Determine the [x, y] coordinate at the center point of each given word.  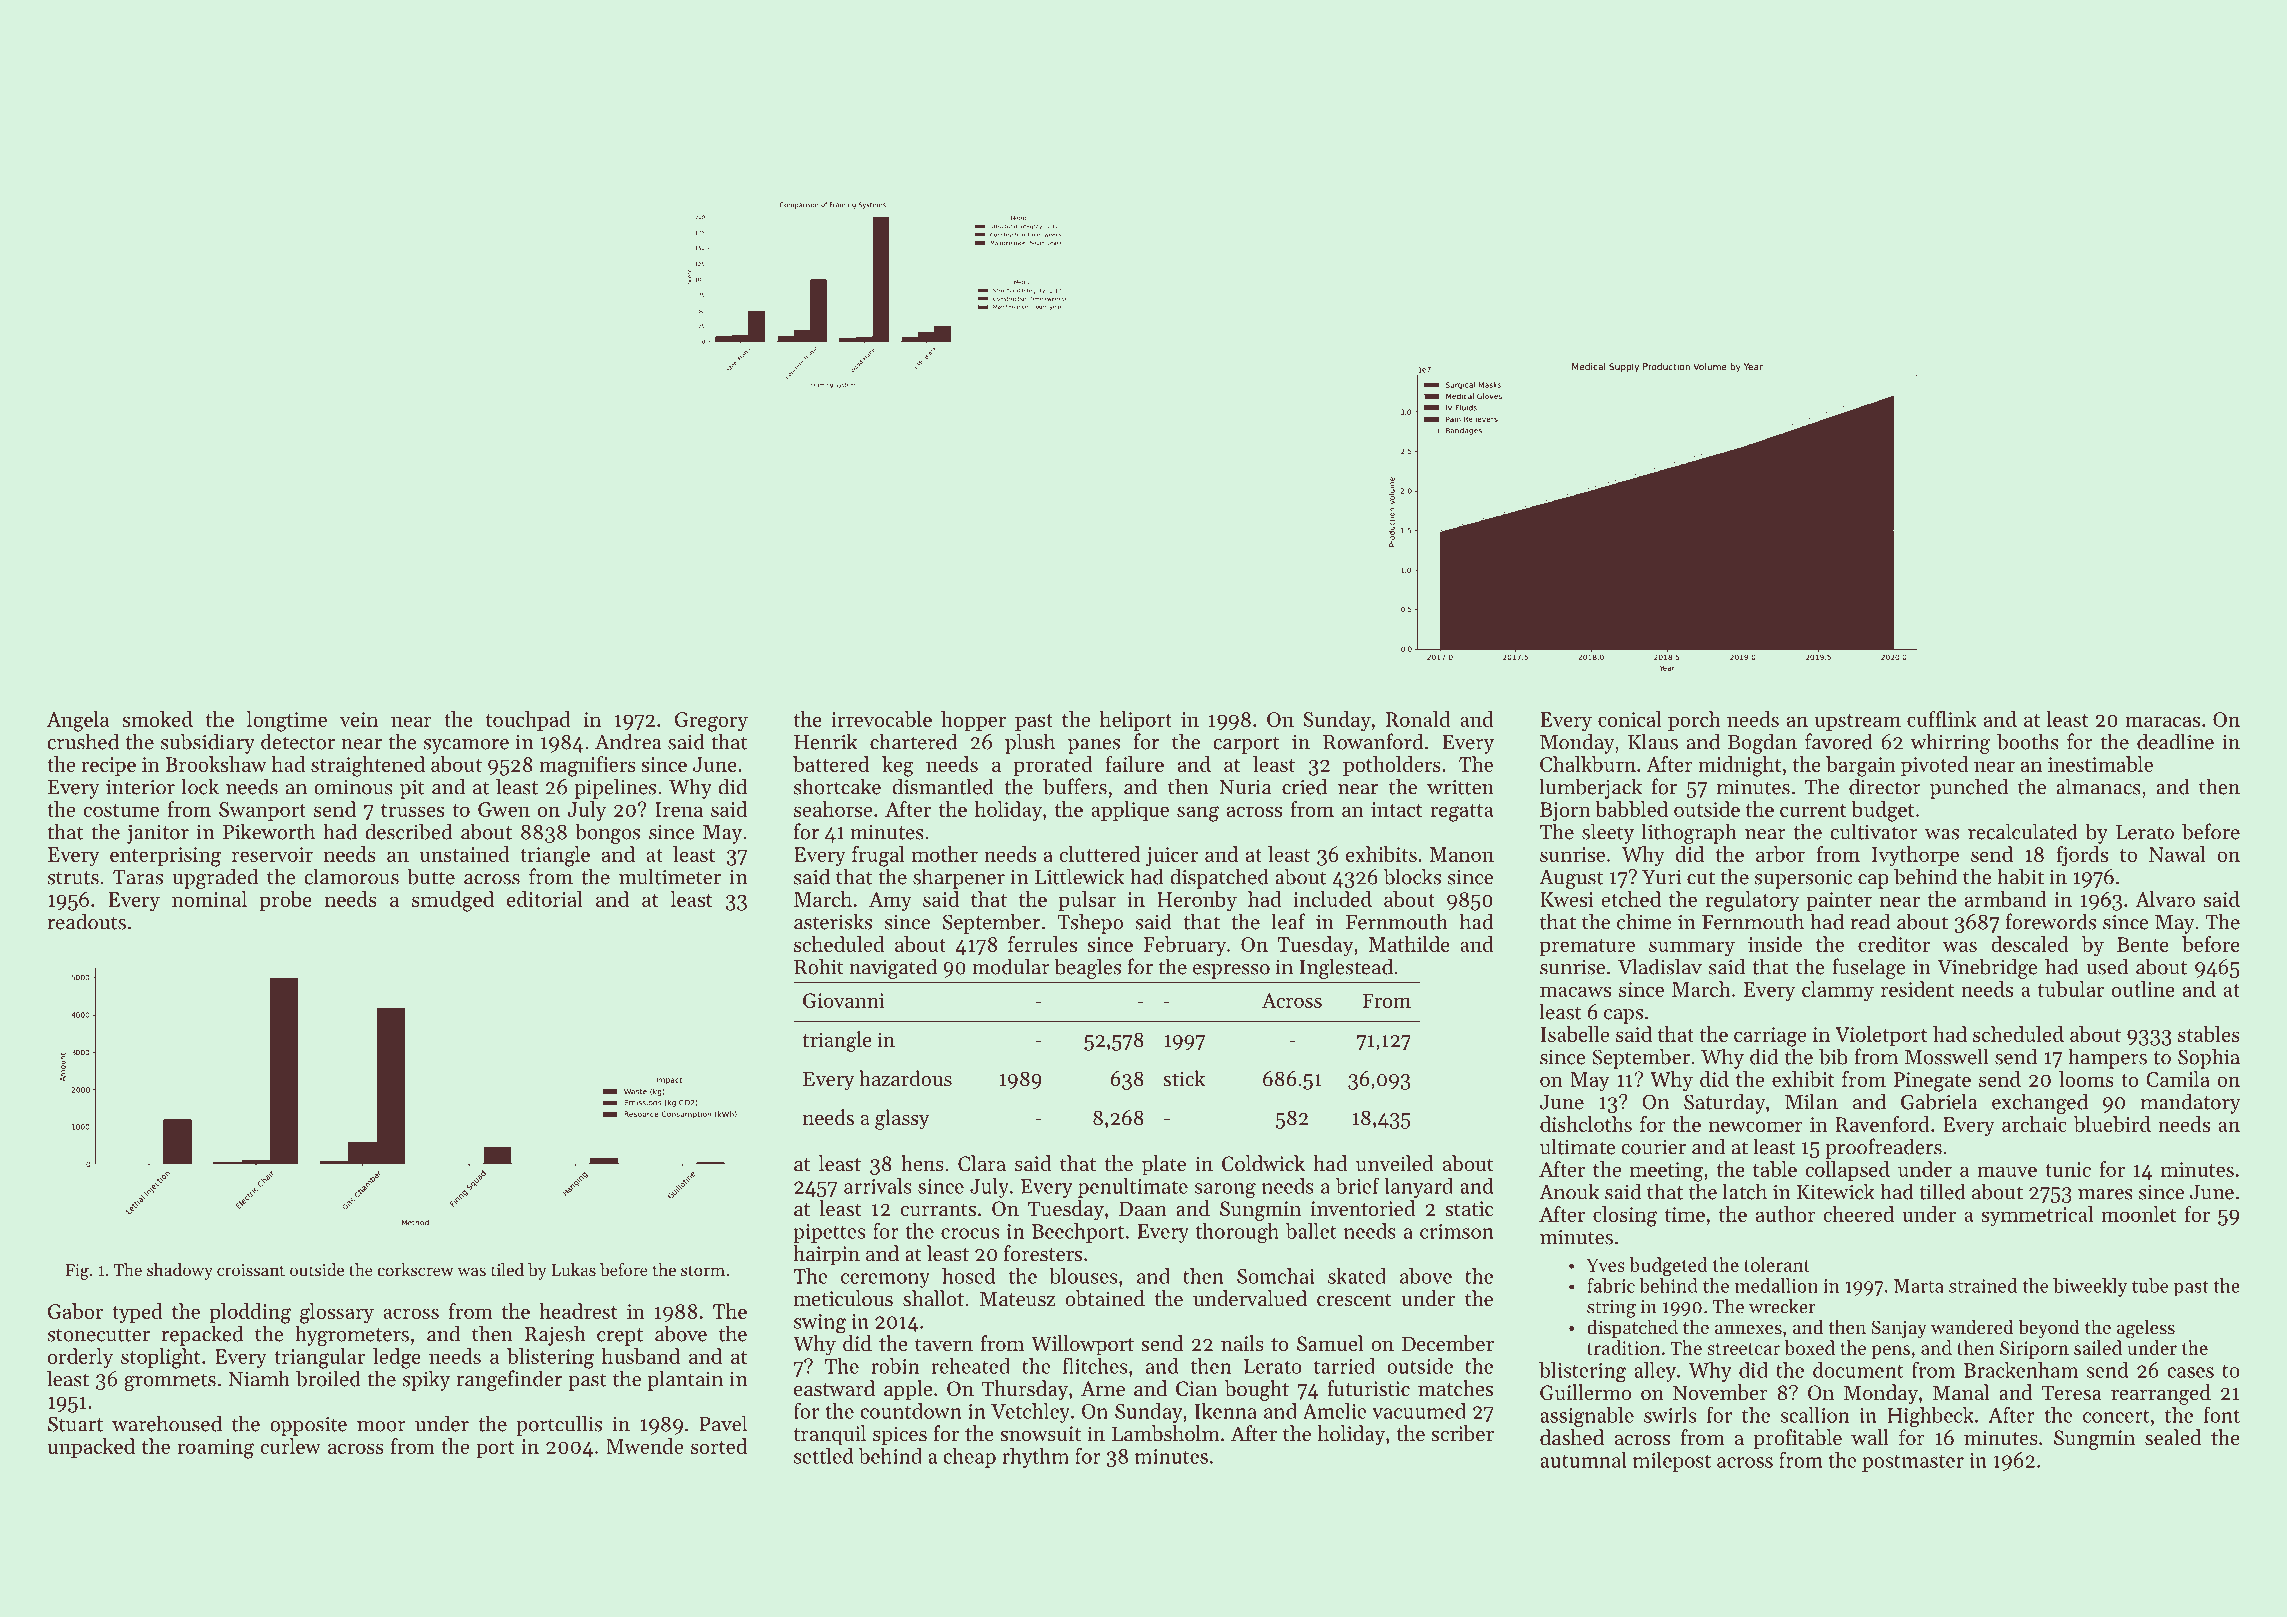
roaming [216, 1449]
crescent [1354, 1300]
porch [1694, 721]
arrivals [878, 1186]
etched [1631, 899]
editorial [545, 899]
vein [359, 719]
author [1786, 1214]
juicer [1172, 856]
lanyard [1418, 1188]
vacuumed [1419, 1411]
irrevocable [881, 719]
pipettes [829, 1233]
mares [2105, 1194]
